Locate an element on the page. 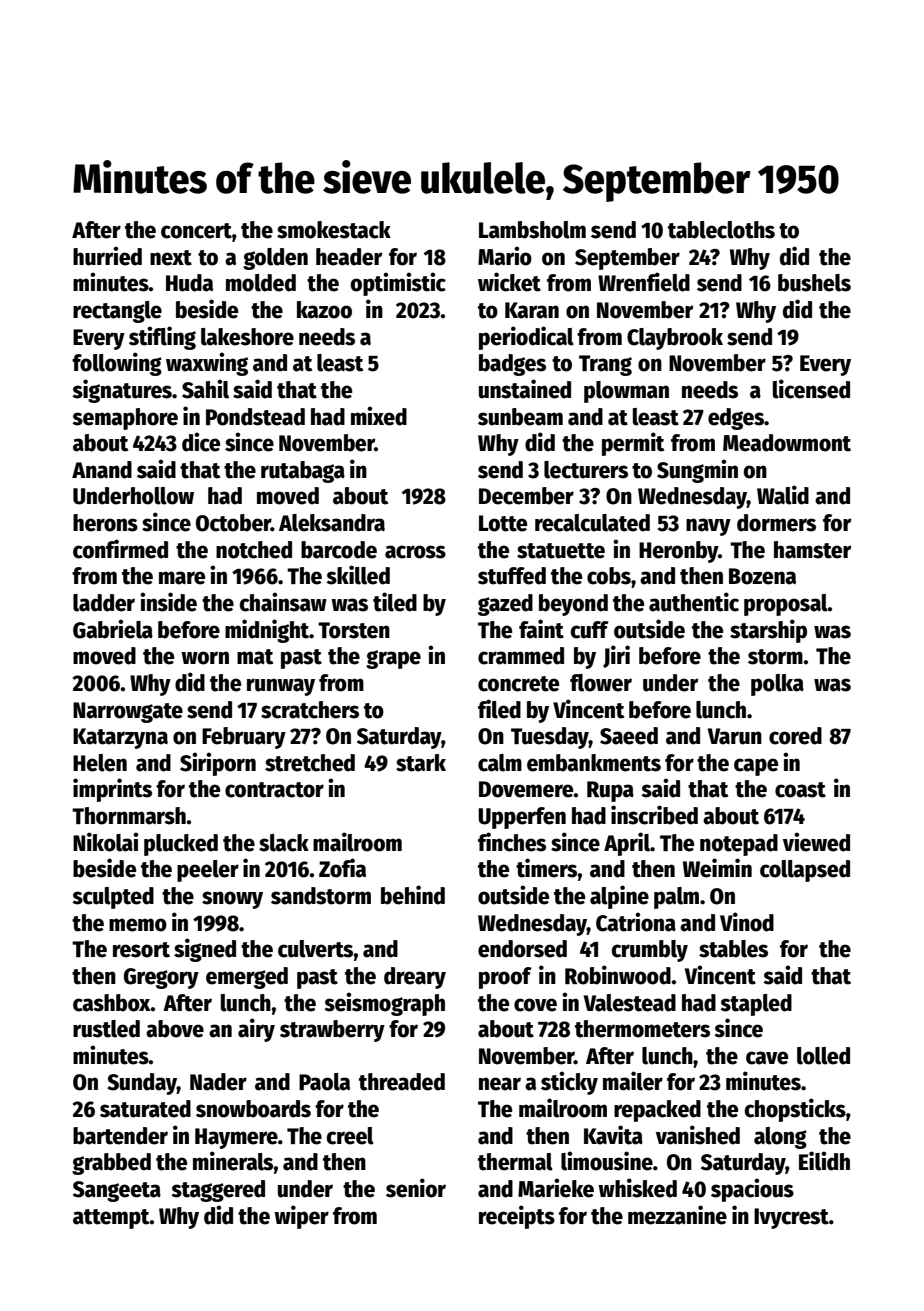 Image resolution: width=924 pixels, height=1311 pixels. Nikolai is located at coordinates (105, 842).
